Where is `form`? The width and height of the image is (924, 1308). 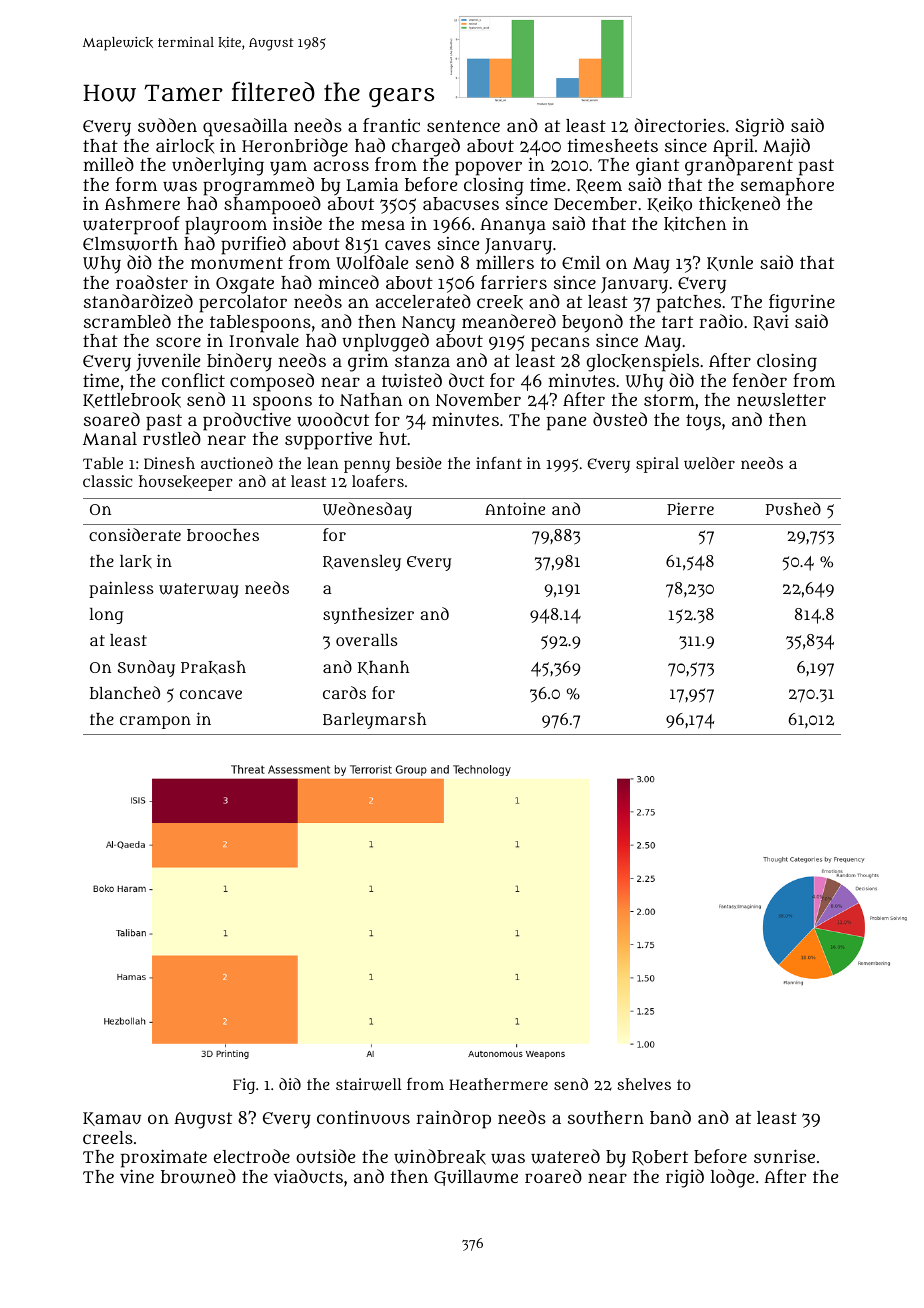
form is located at coordinates (136, 184).
